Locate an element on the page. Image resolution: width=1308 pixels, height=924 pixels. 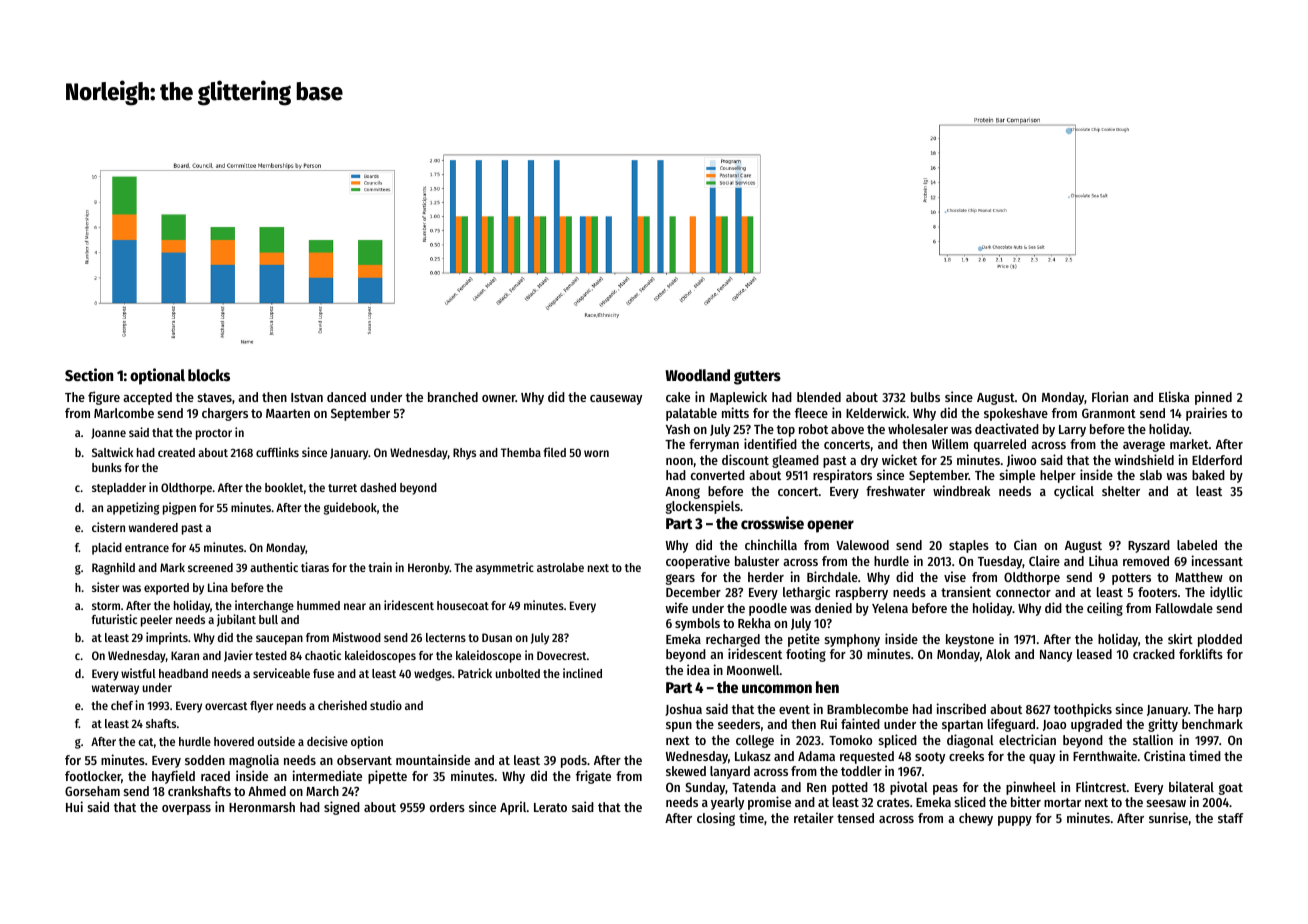
Joanne is located at coordinates (108, 433).
